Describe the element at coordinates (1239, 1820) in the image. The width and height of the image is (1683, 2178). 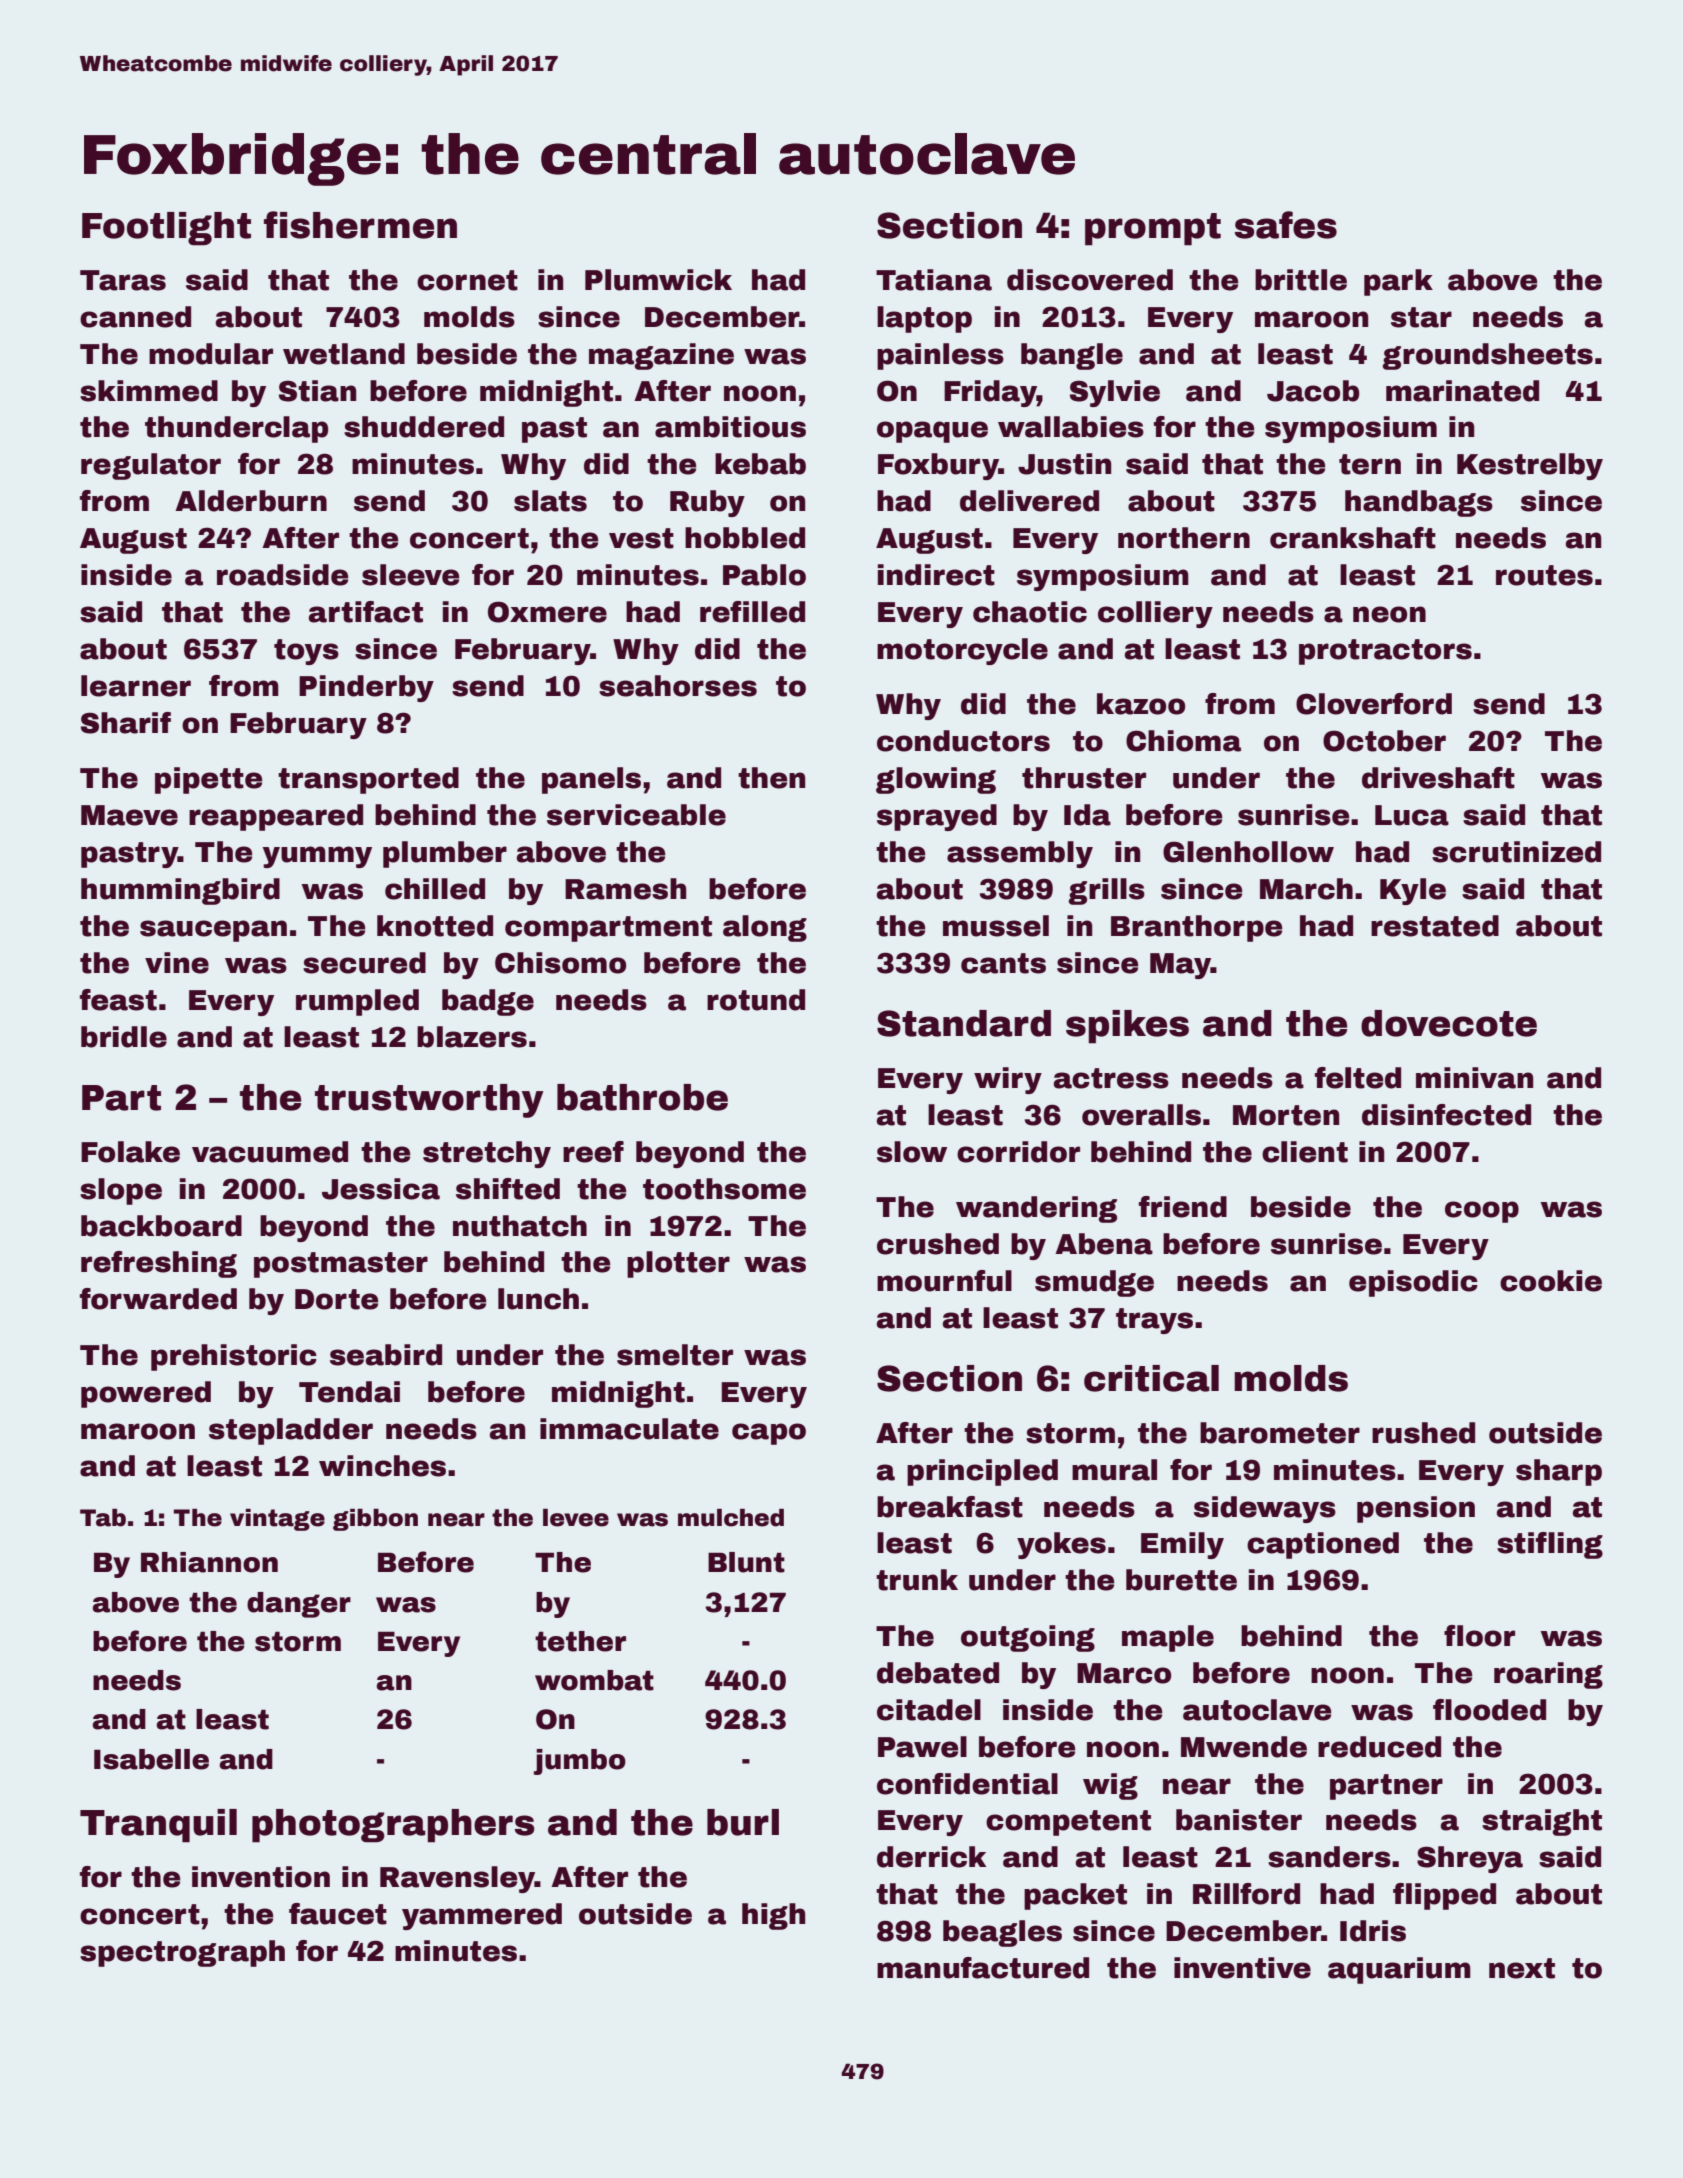
I see `banister` at that location.
